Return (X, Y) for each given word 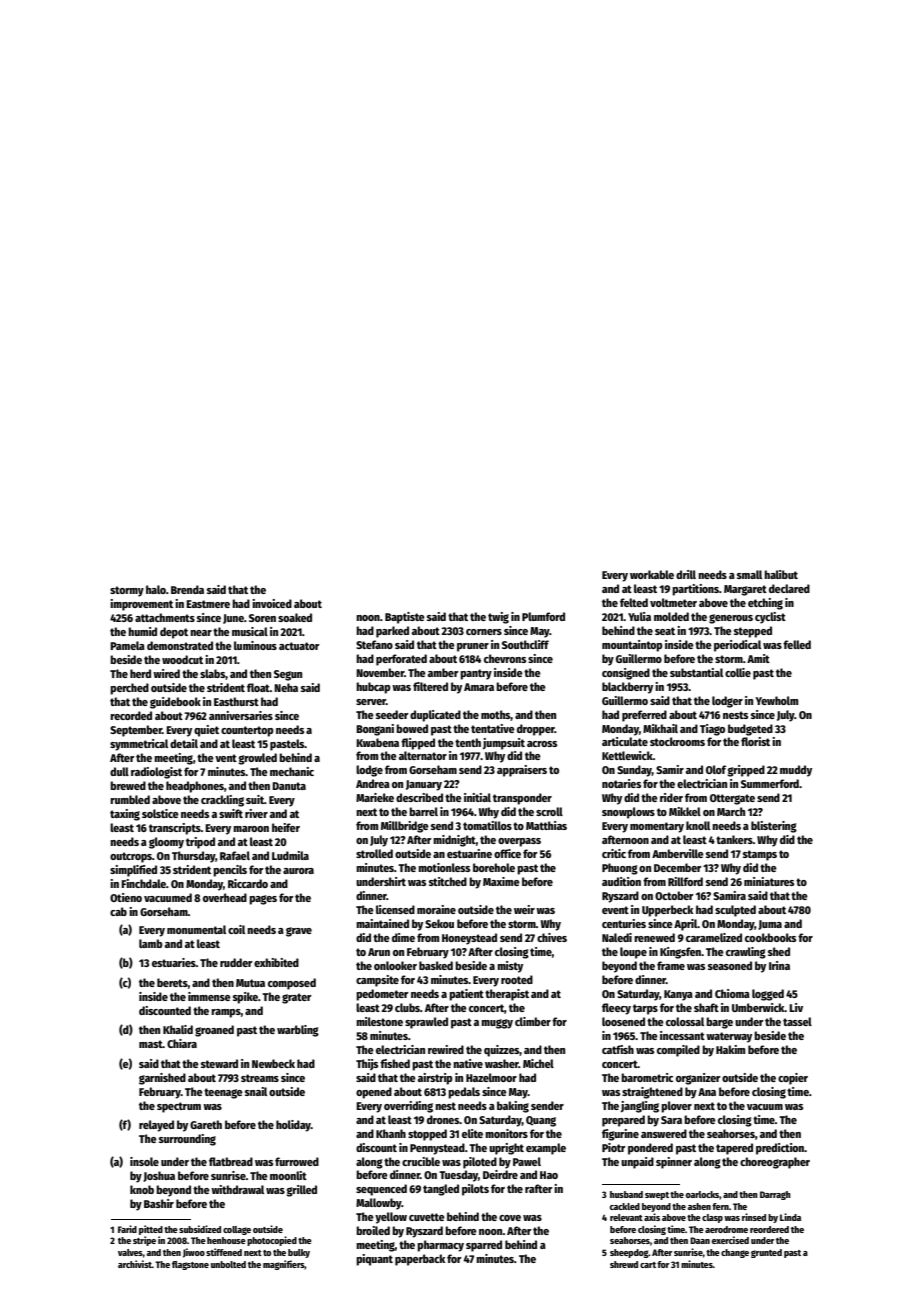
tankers (734, 839)
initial (477, 797)
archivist (135, 1264)
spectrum (179, 1107)
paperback (420, 1260)
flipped (418, 744)
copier (793, 1079)
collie (738, 672)
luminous (255, 645)
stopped (427, 1135)
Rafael (235, 855)
